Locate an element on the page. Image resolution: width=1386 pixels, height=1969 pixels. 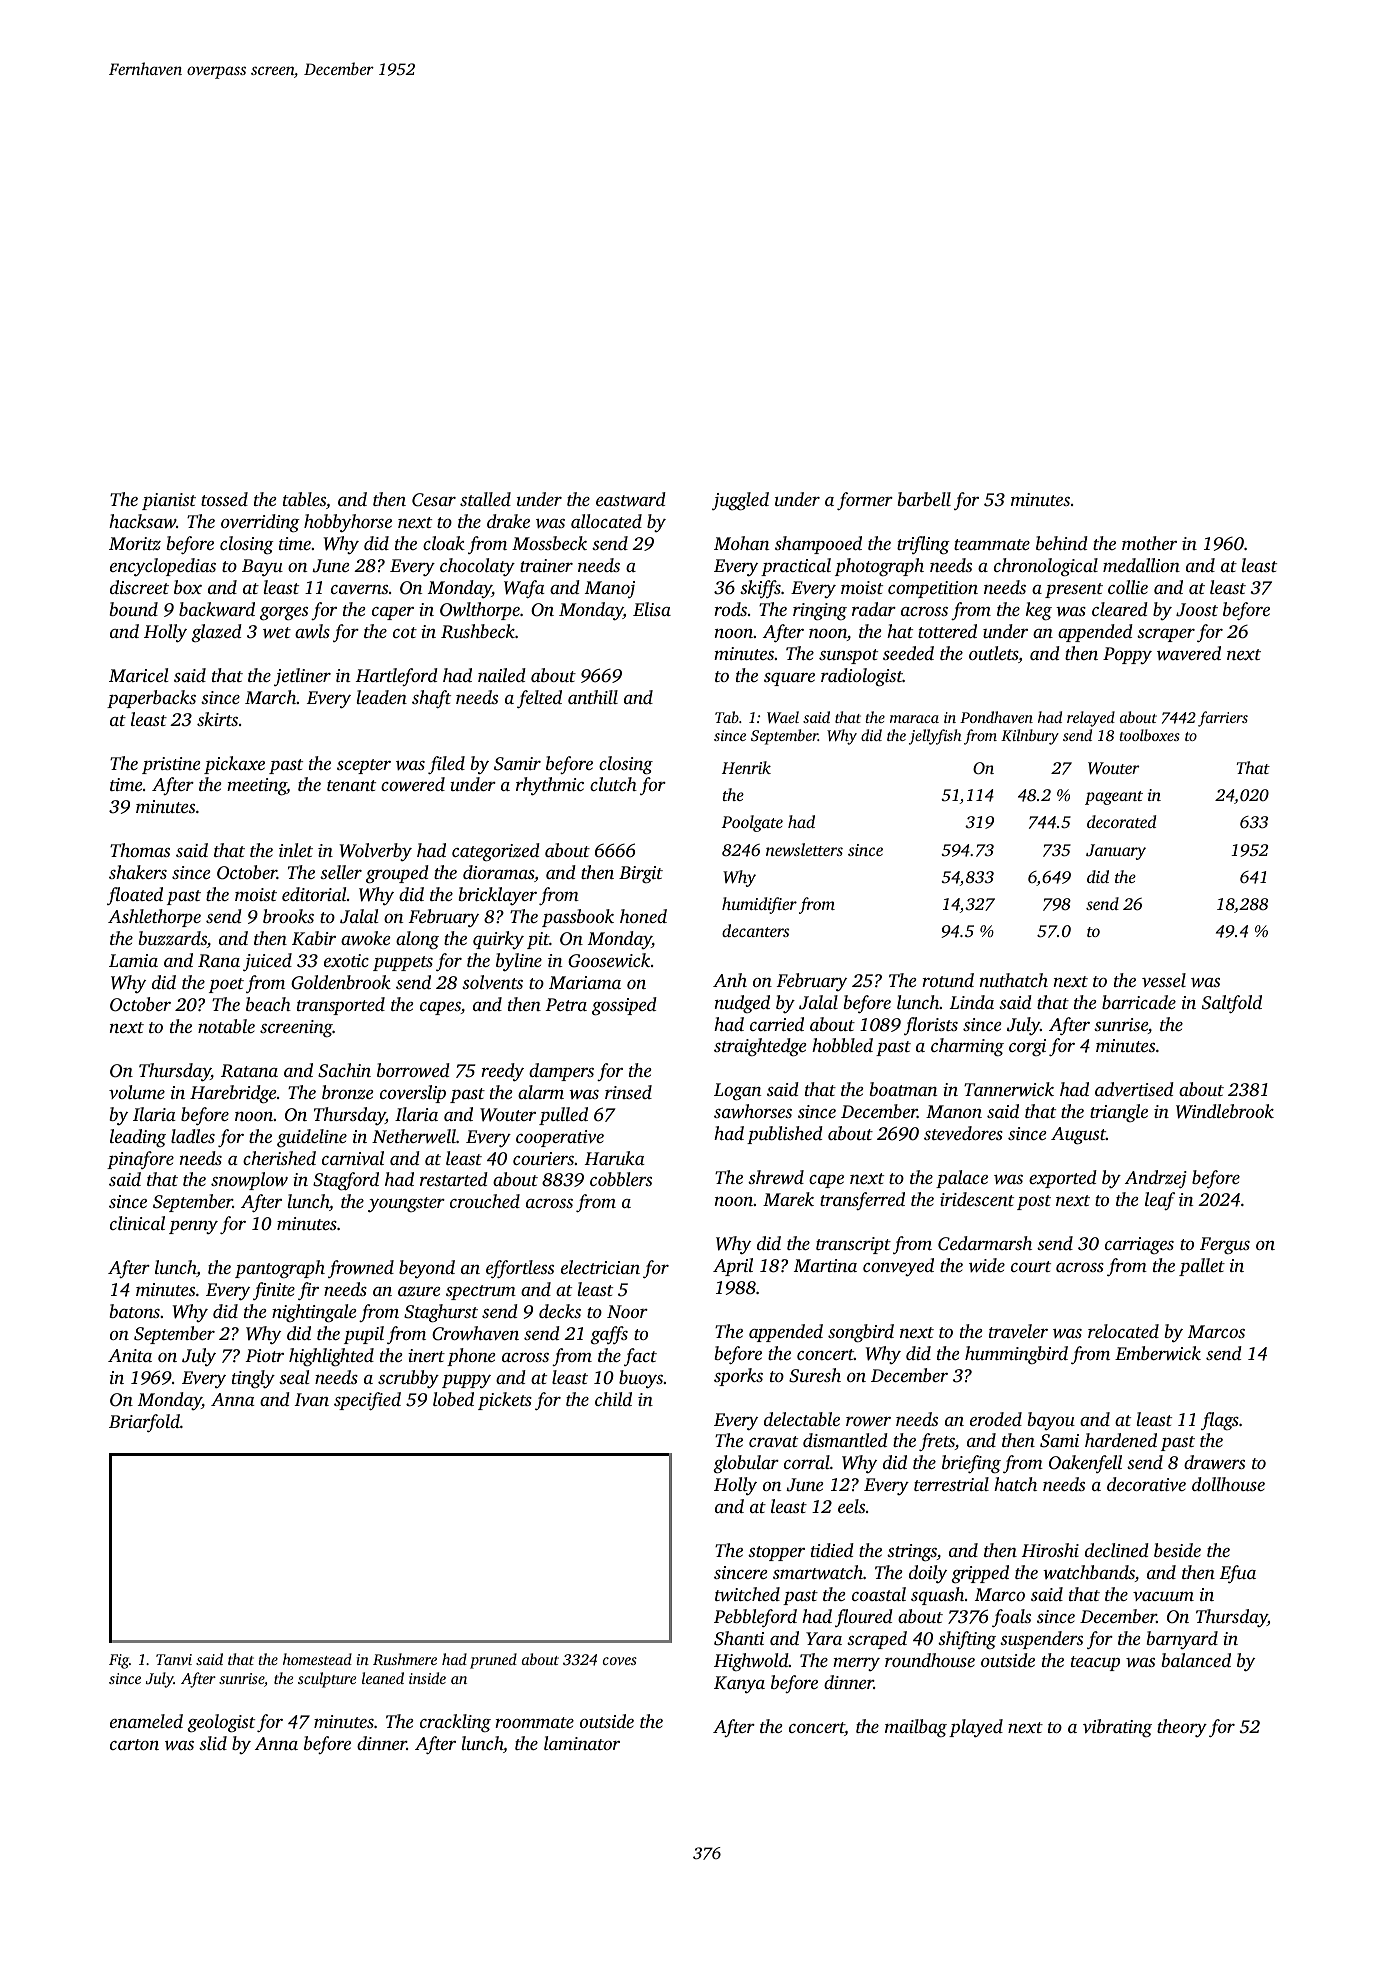
triangle is located at coordinates (1119, 1113).
